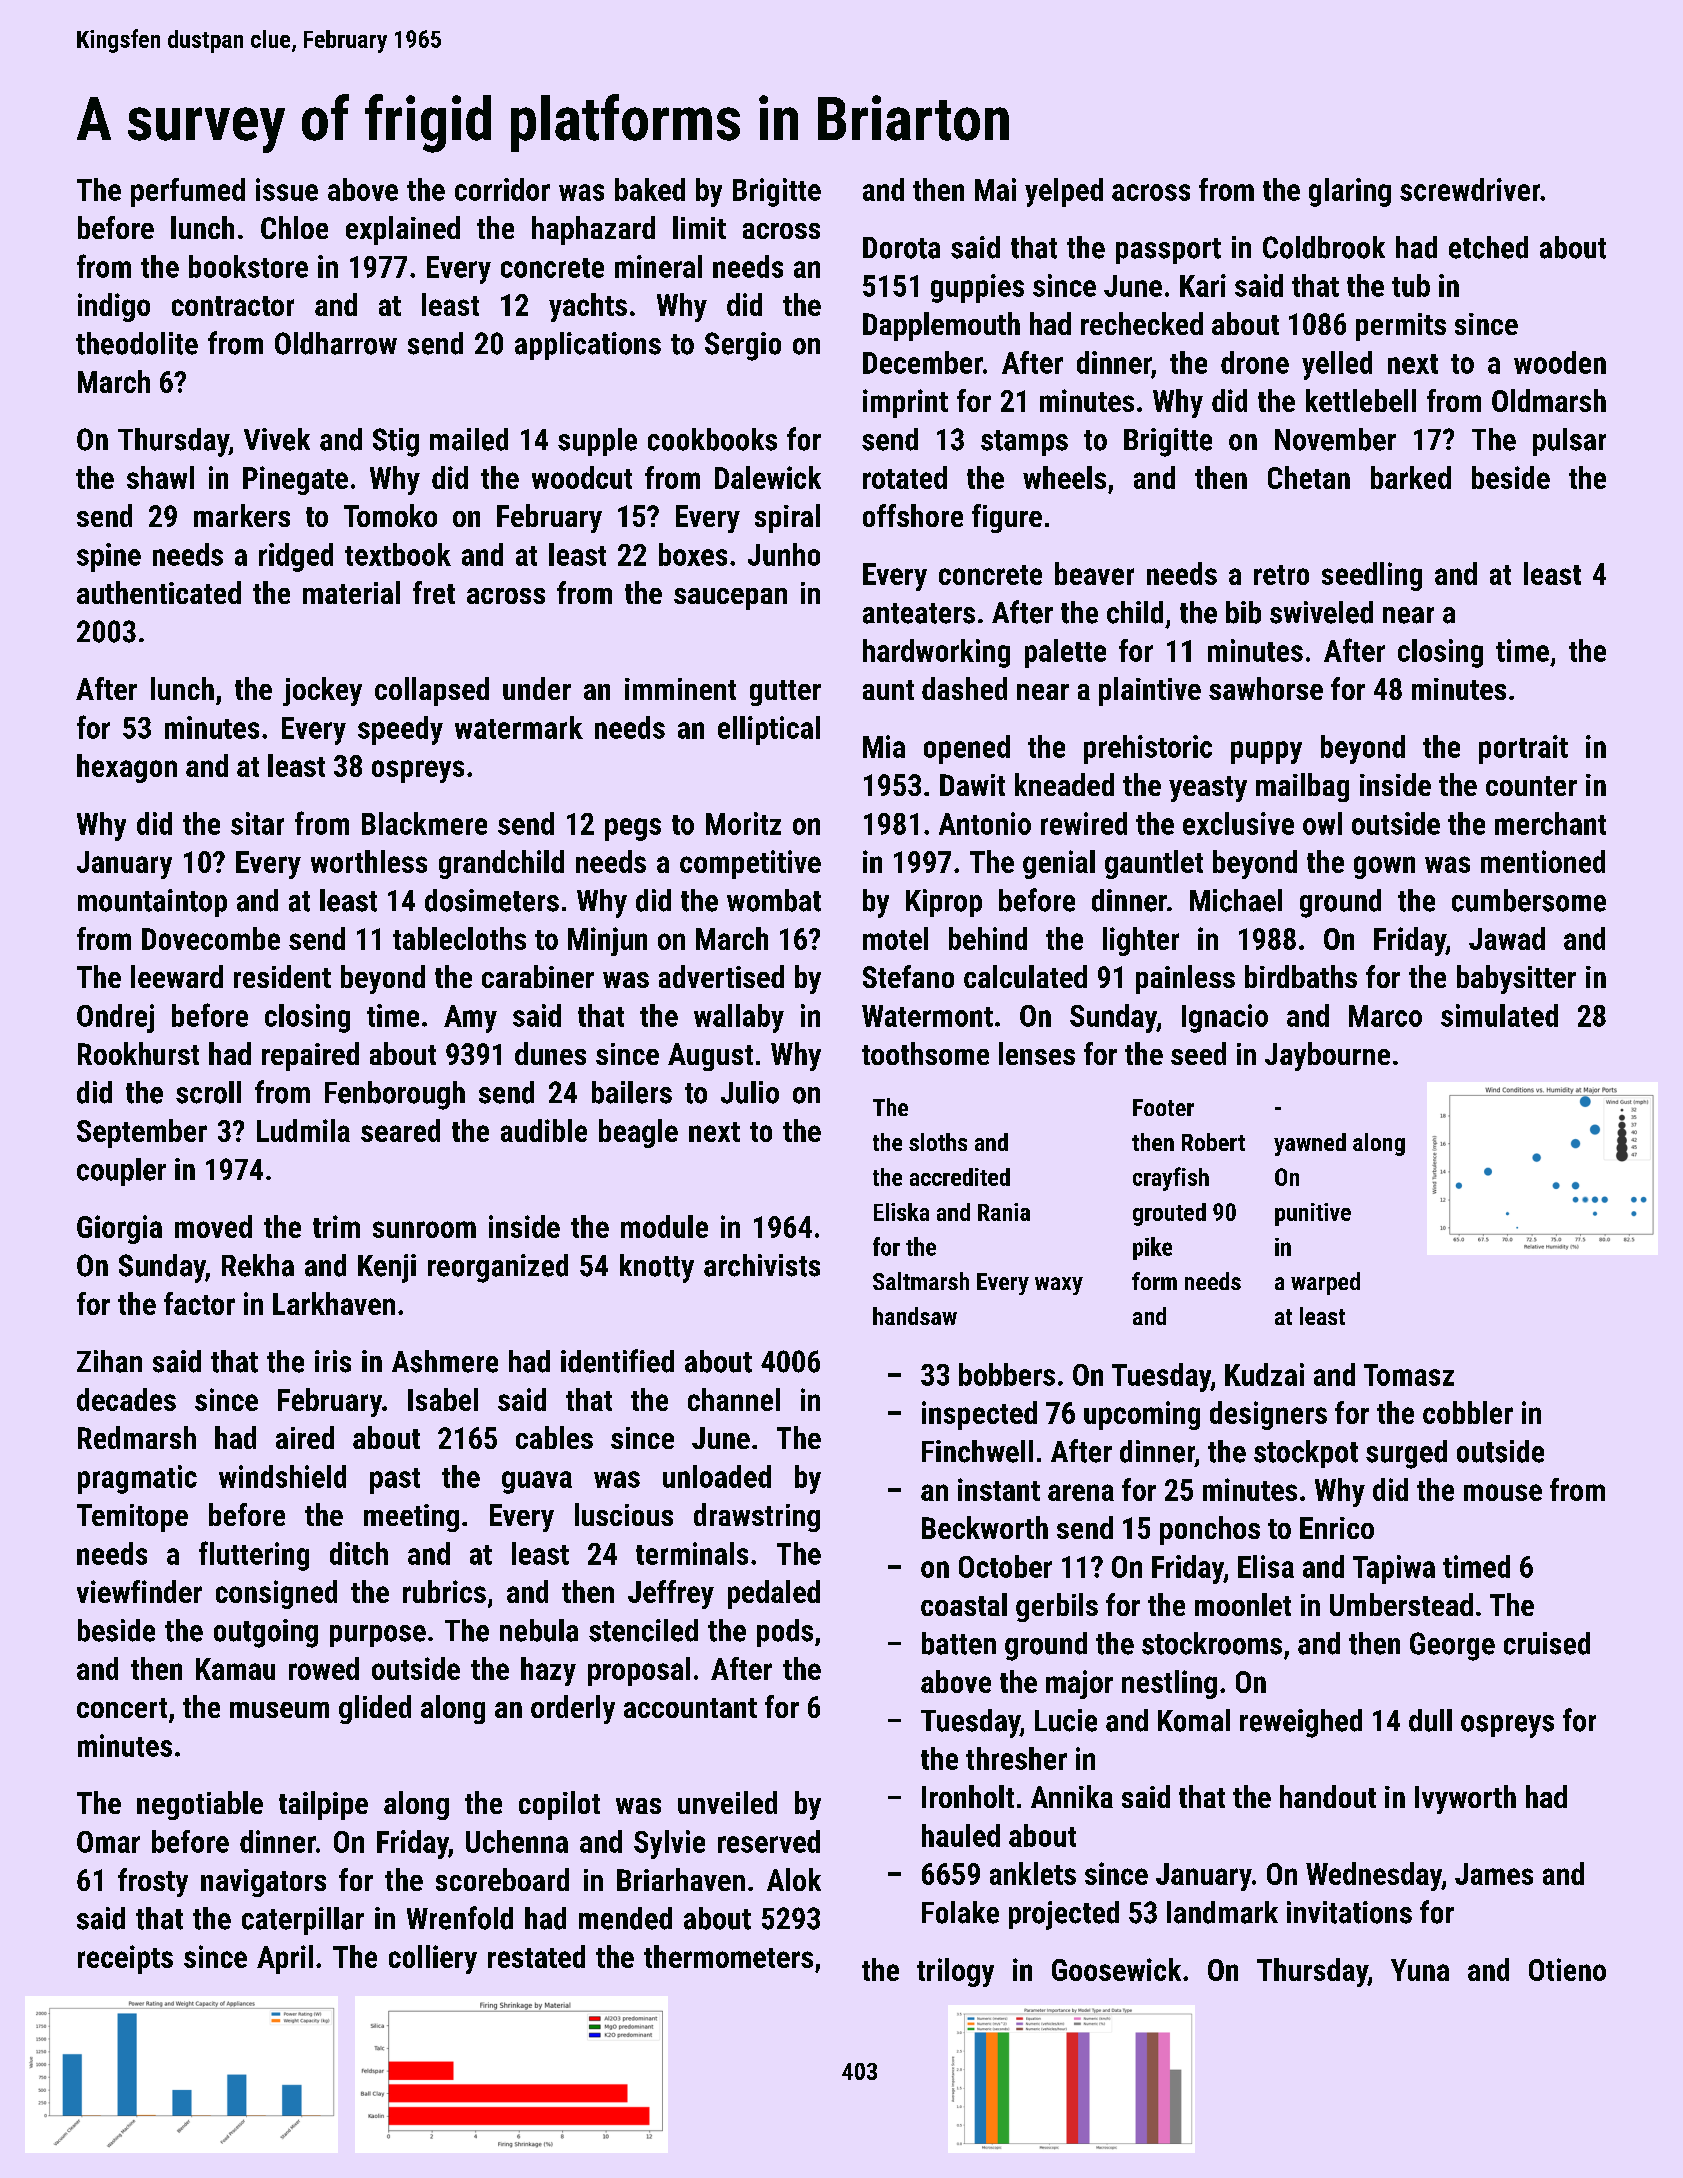 The width and height of the screenshot is (1683, 2178). I want to click on baked, so click(650, 189).
